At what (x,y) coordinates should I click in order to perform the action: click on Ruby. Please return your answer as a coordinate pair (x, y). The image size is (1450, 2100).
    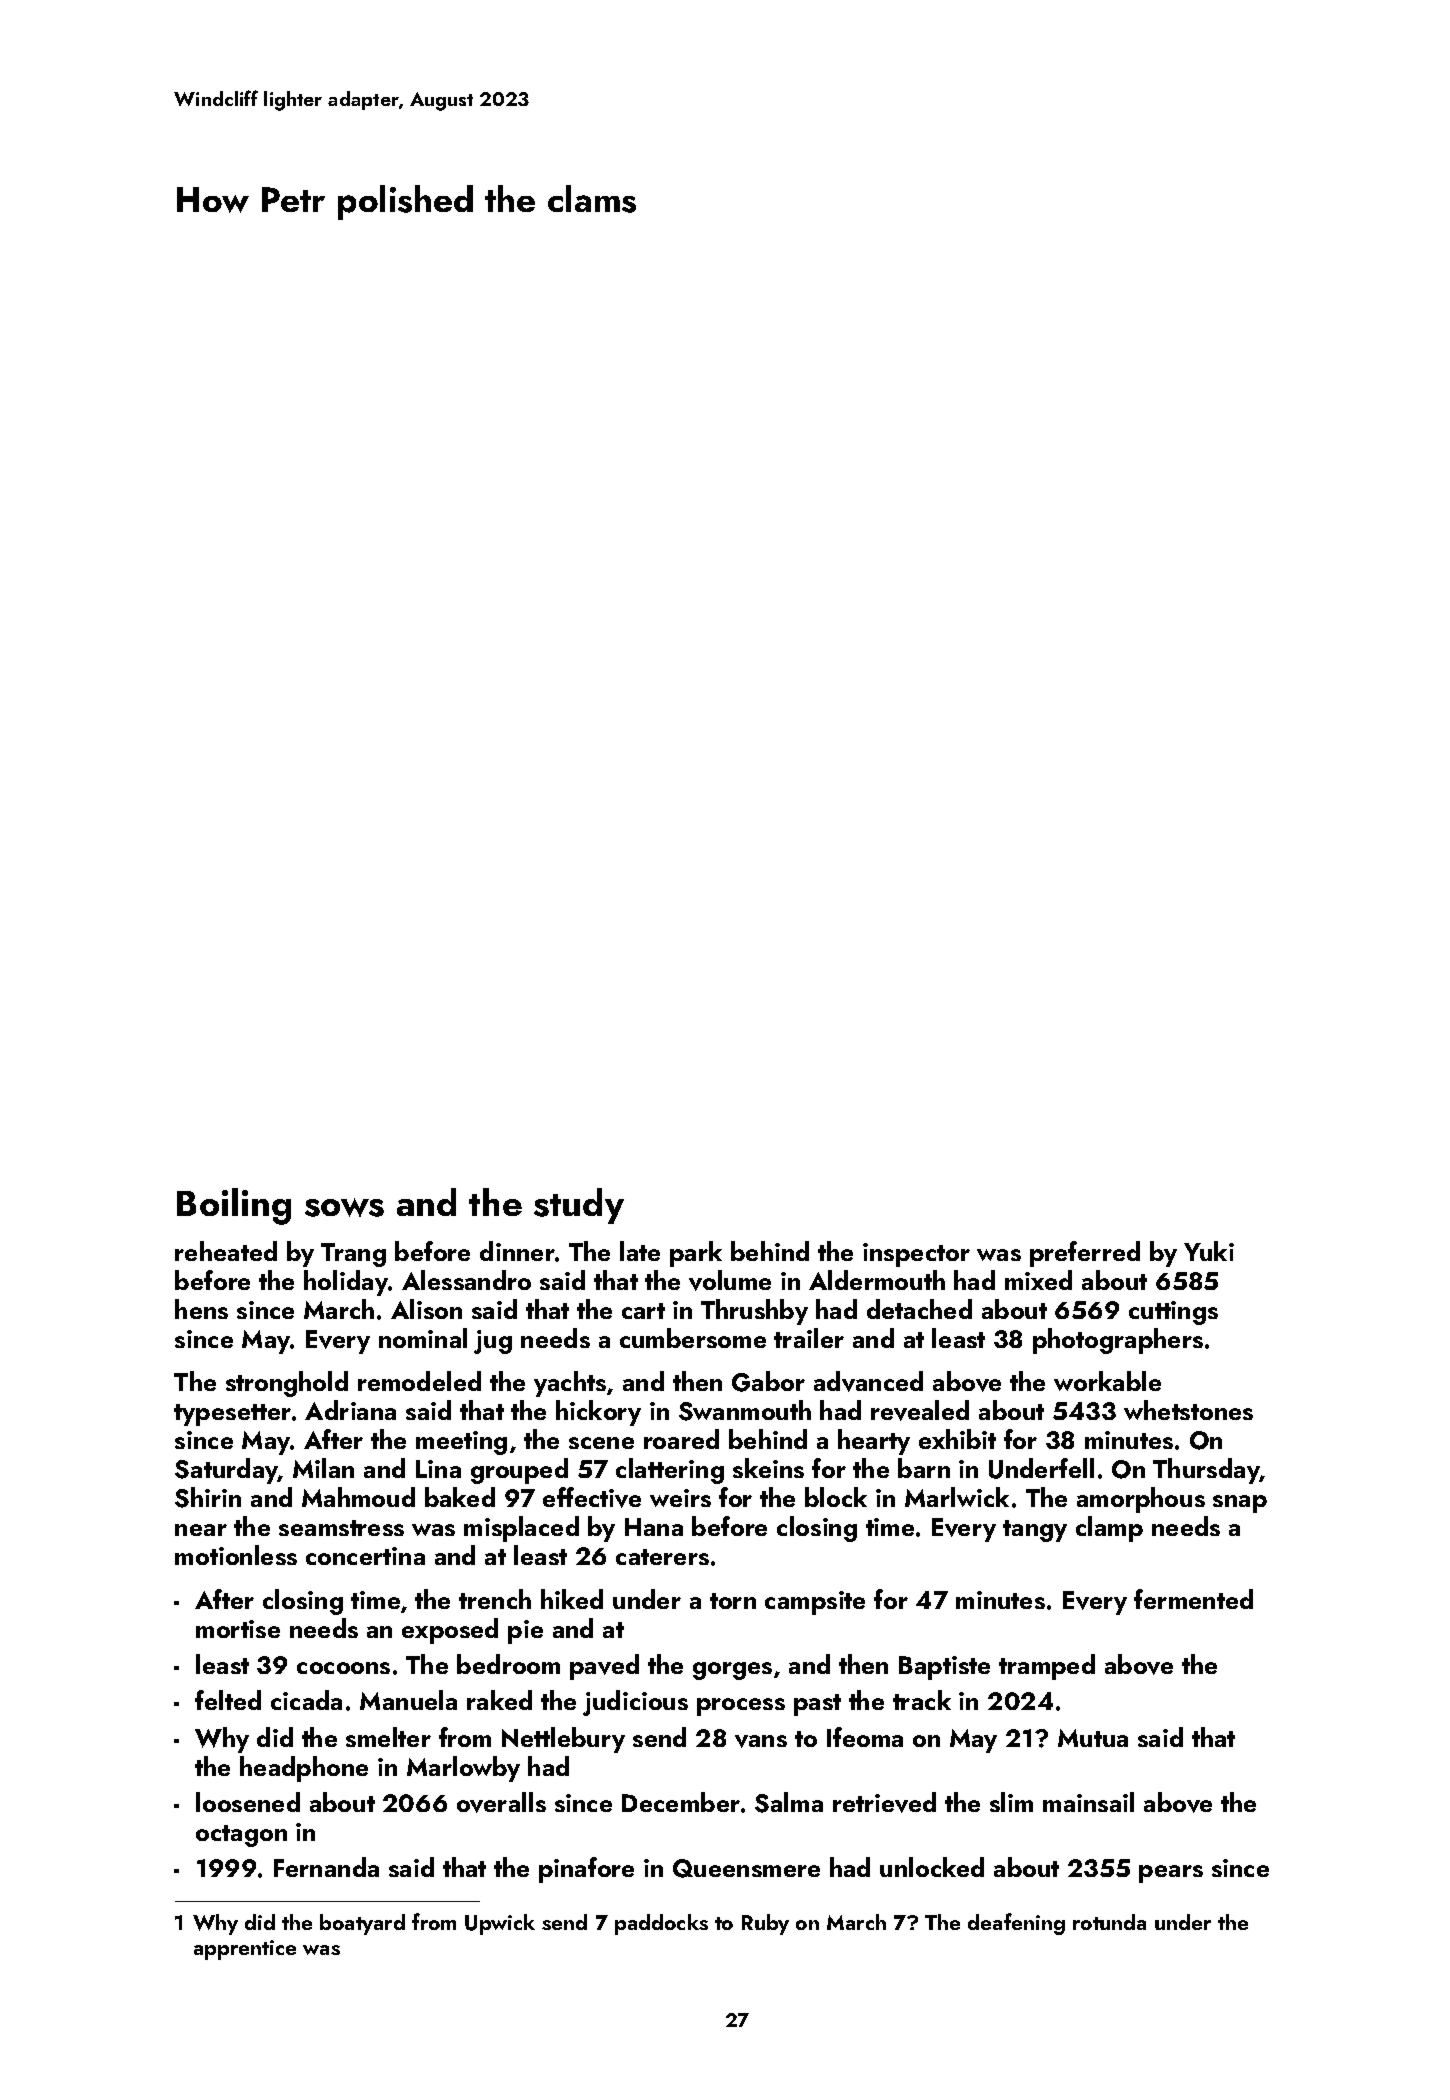
    Looking at the image, I should click on (765, 1924).
